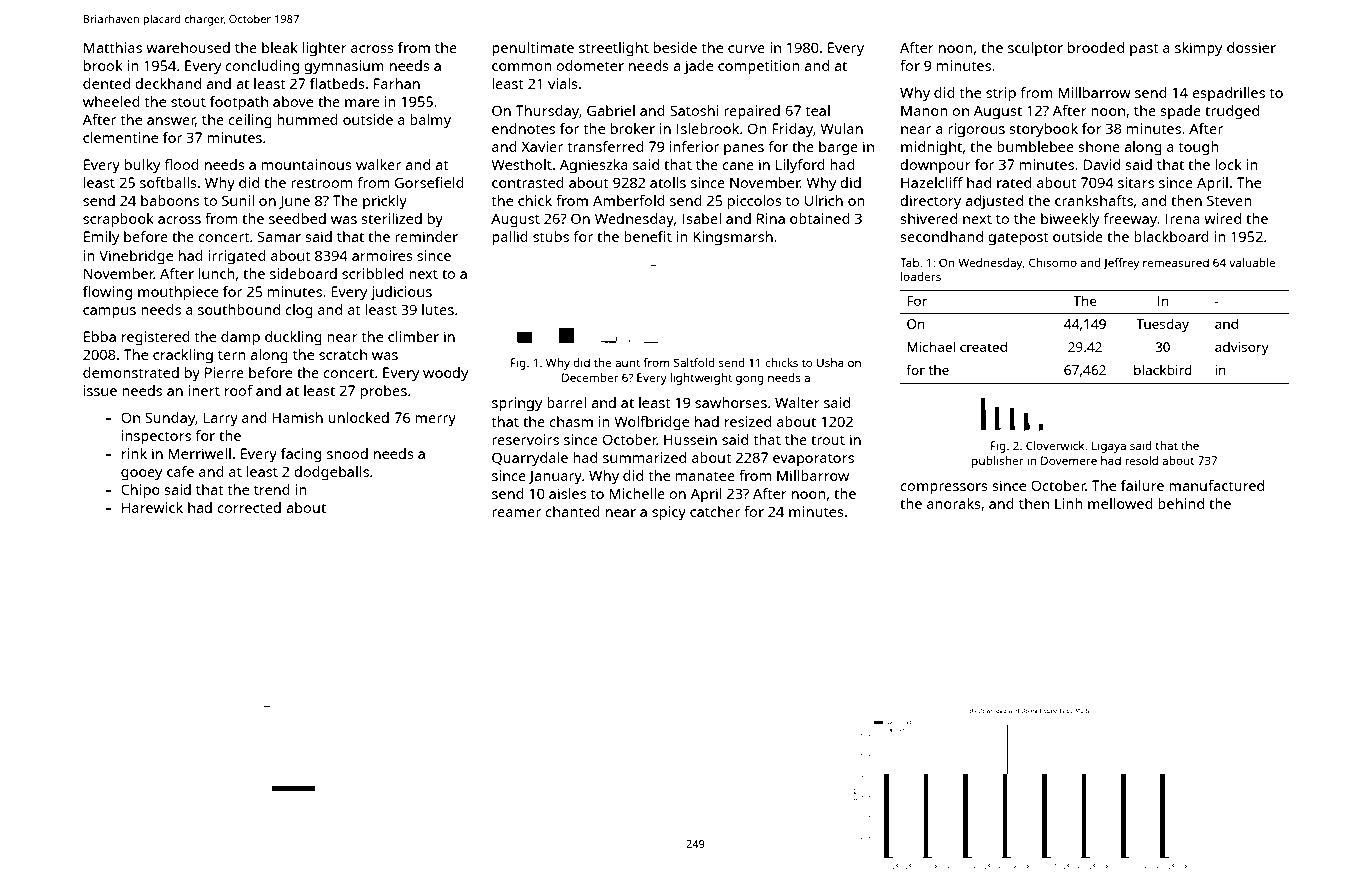 The height and width of the screenshot is (887, 1372). Describe the element at coordinates (715, 511) in the screenshot. I see `catcher` at that location.
